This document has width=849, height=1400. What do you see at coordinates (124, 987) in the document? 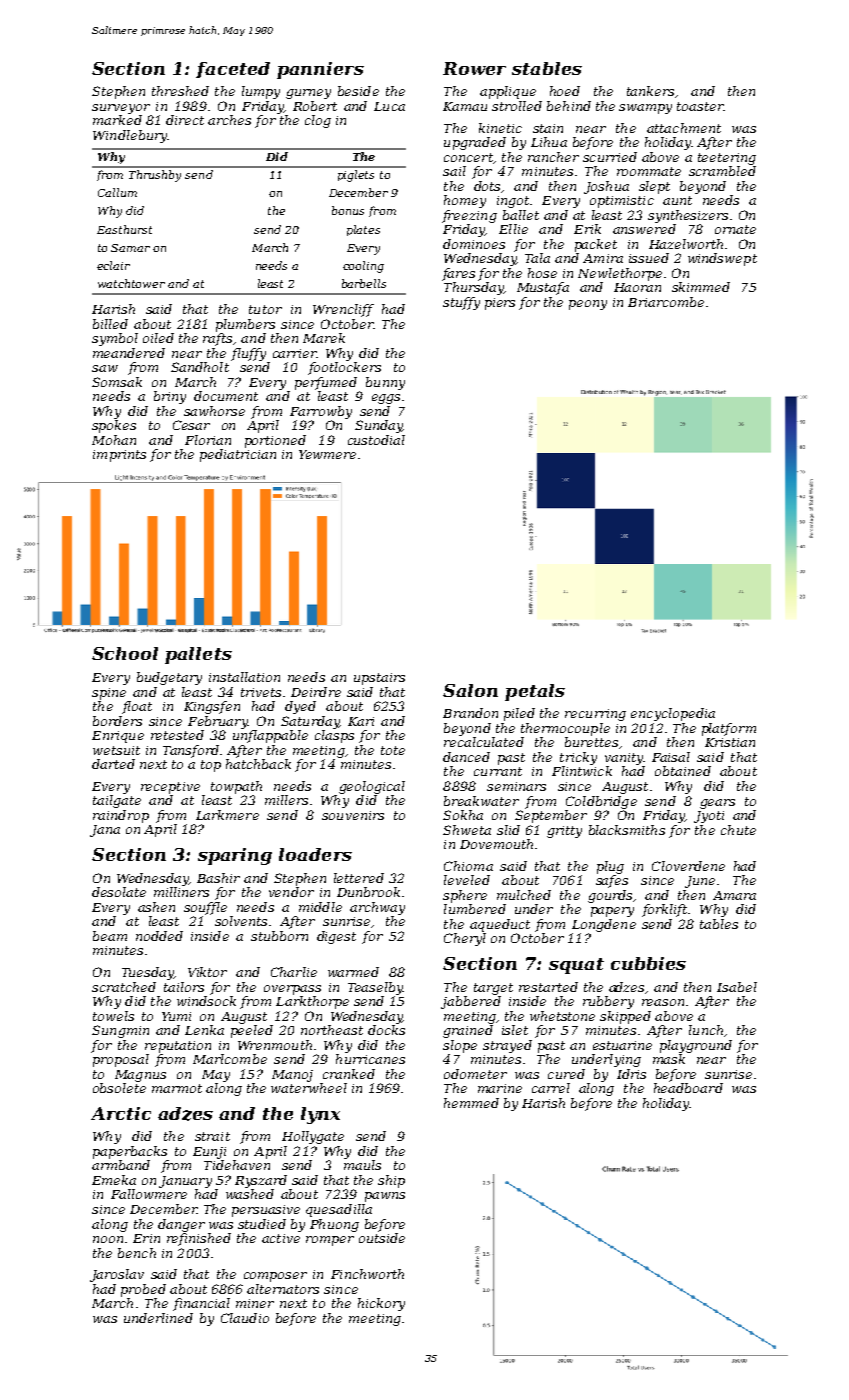
I see `scratched` at bounding box center [124, 987].
